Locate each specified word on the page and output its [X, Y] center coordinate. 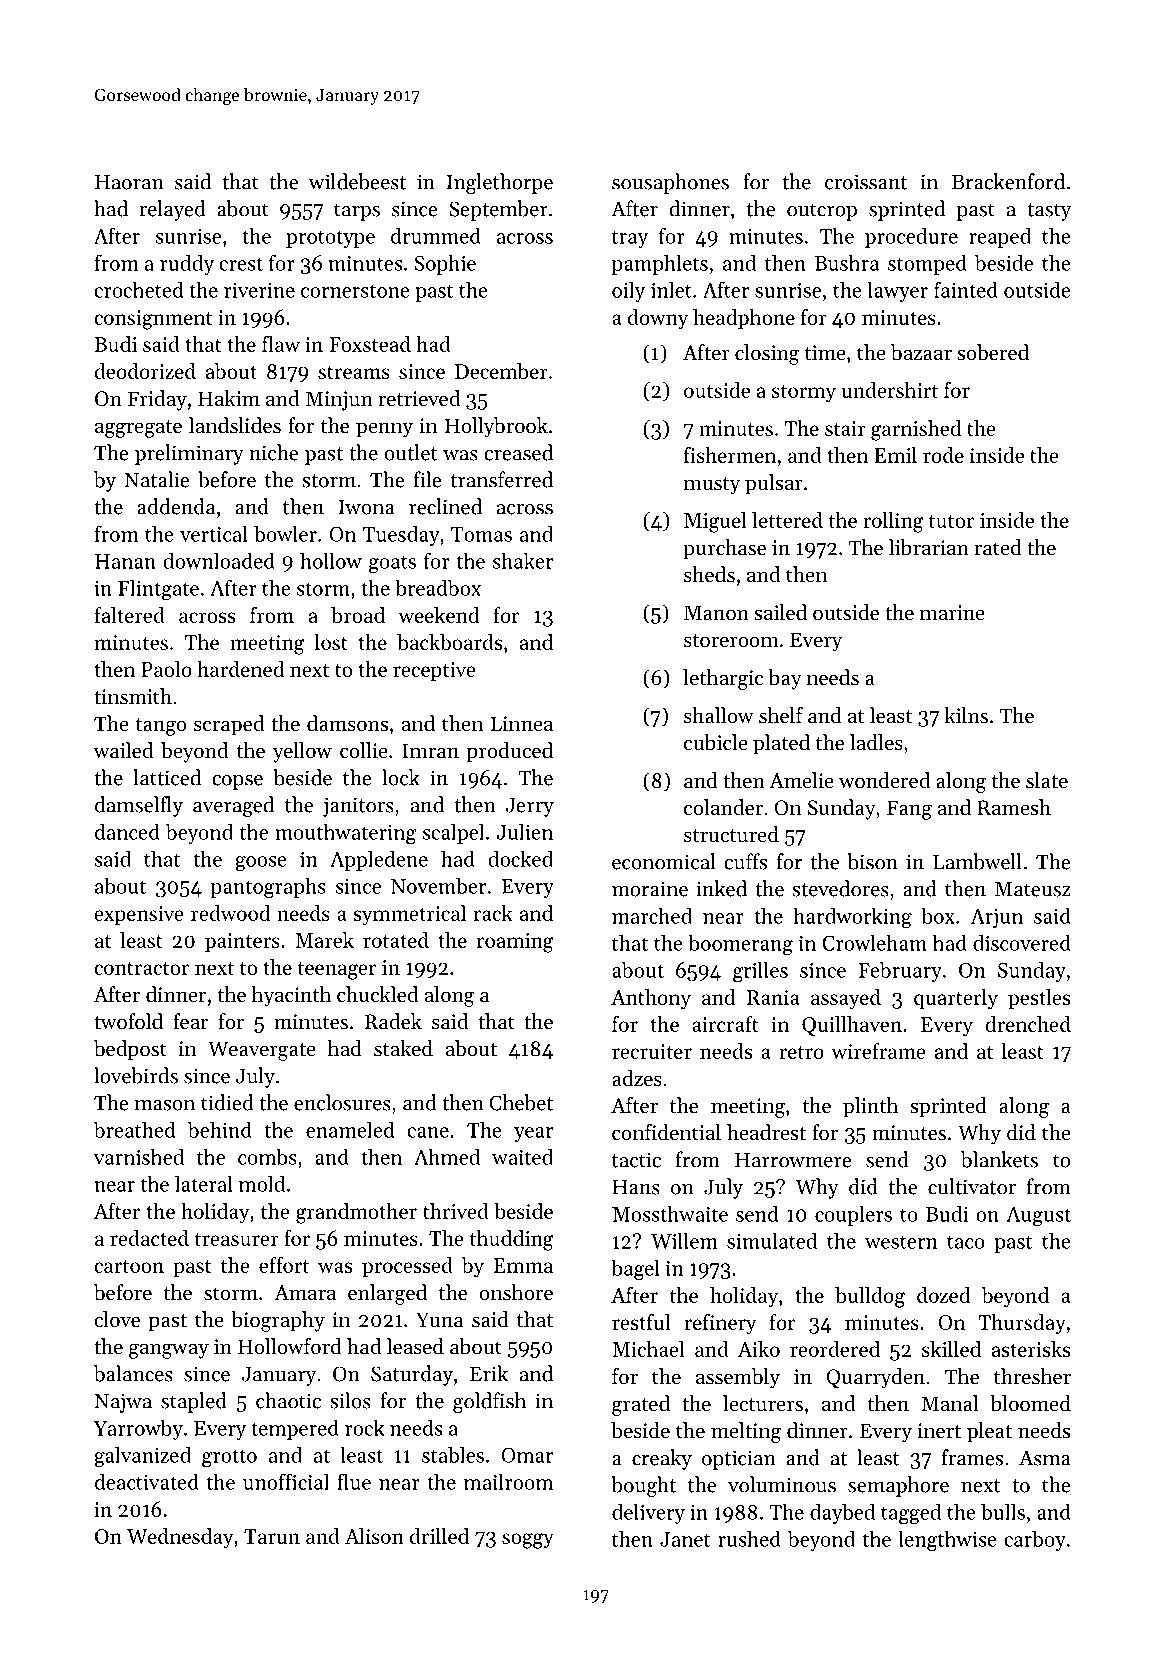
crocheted [139, 290]
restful [641, 1322]
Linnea [522, 724]
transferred [501, 479]
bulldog [870, 1297]
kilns [966, 715]
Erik [489, 1373]
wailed [123, 750]
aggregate [138, 429]
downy [658, 319]
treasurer [237, 1239]
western [901, 1242]
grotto [229, 1458]
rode [943, 455]
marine [952, 613]
